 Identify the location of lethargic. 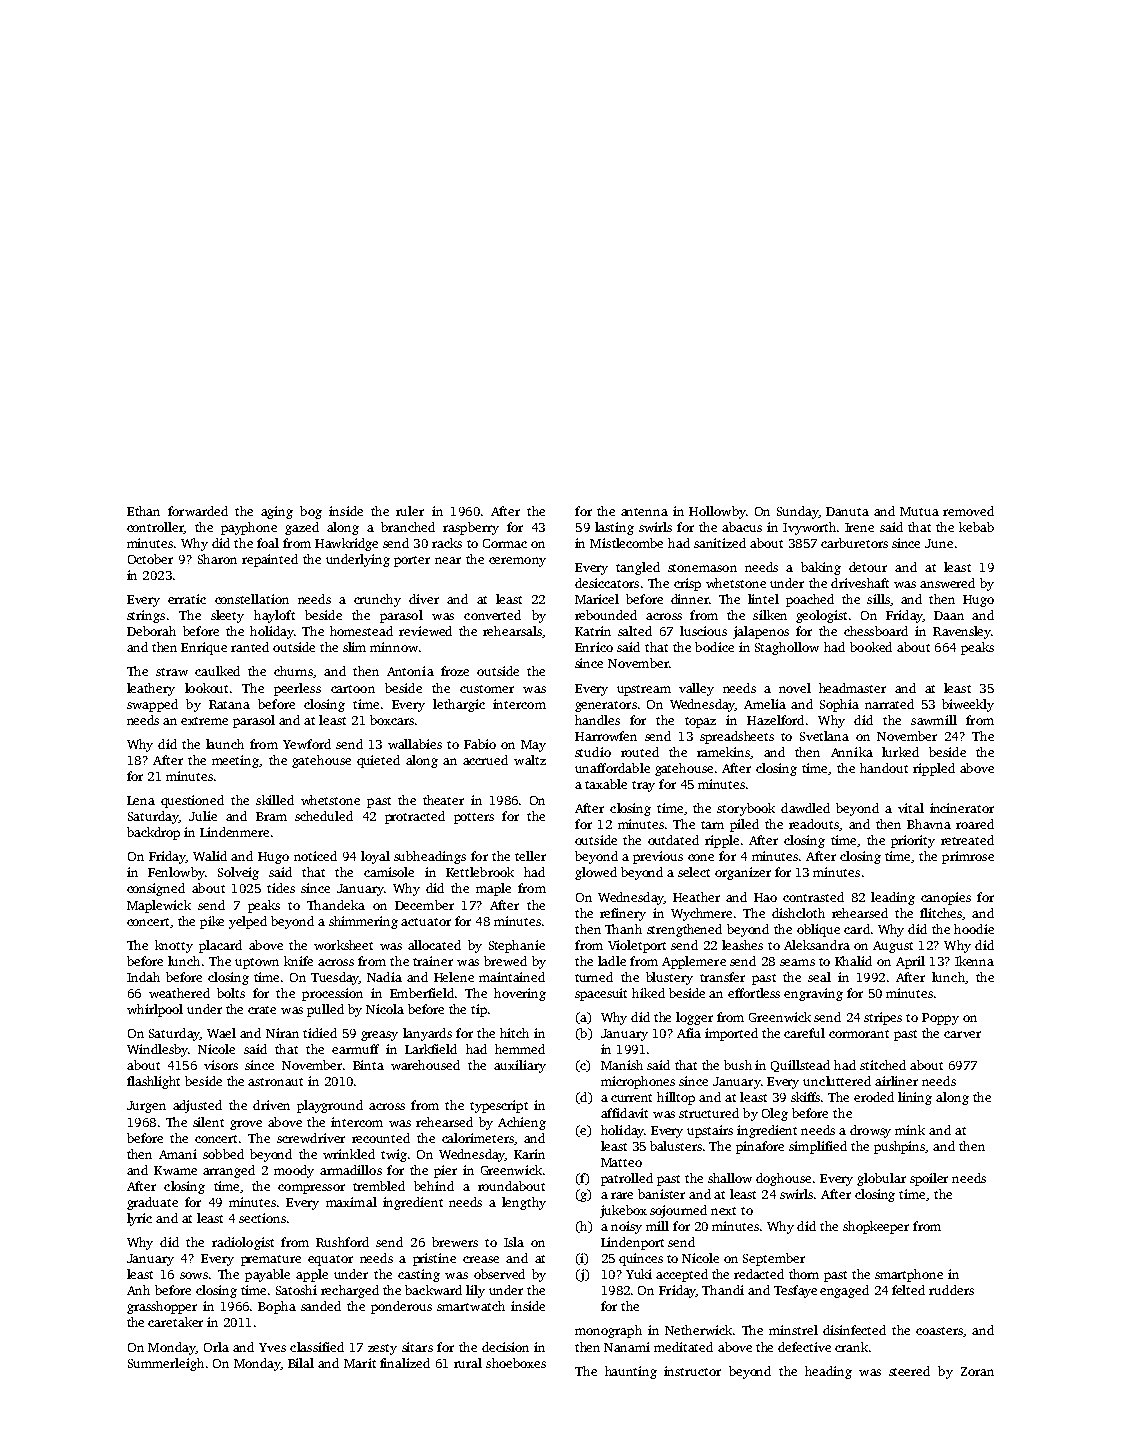
(459, 705).
